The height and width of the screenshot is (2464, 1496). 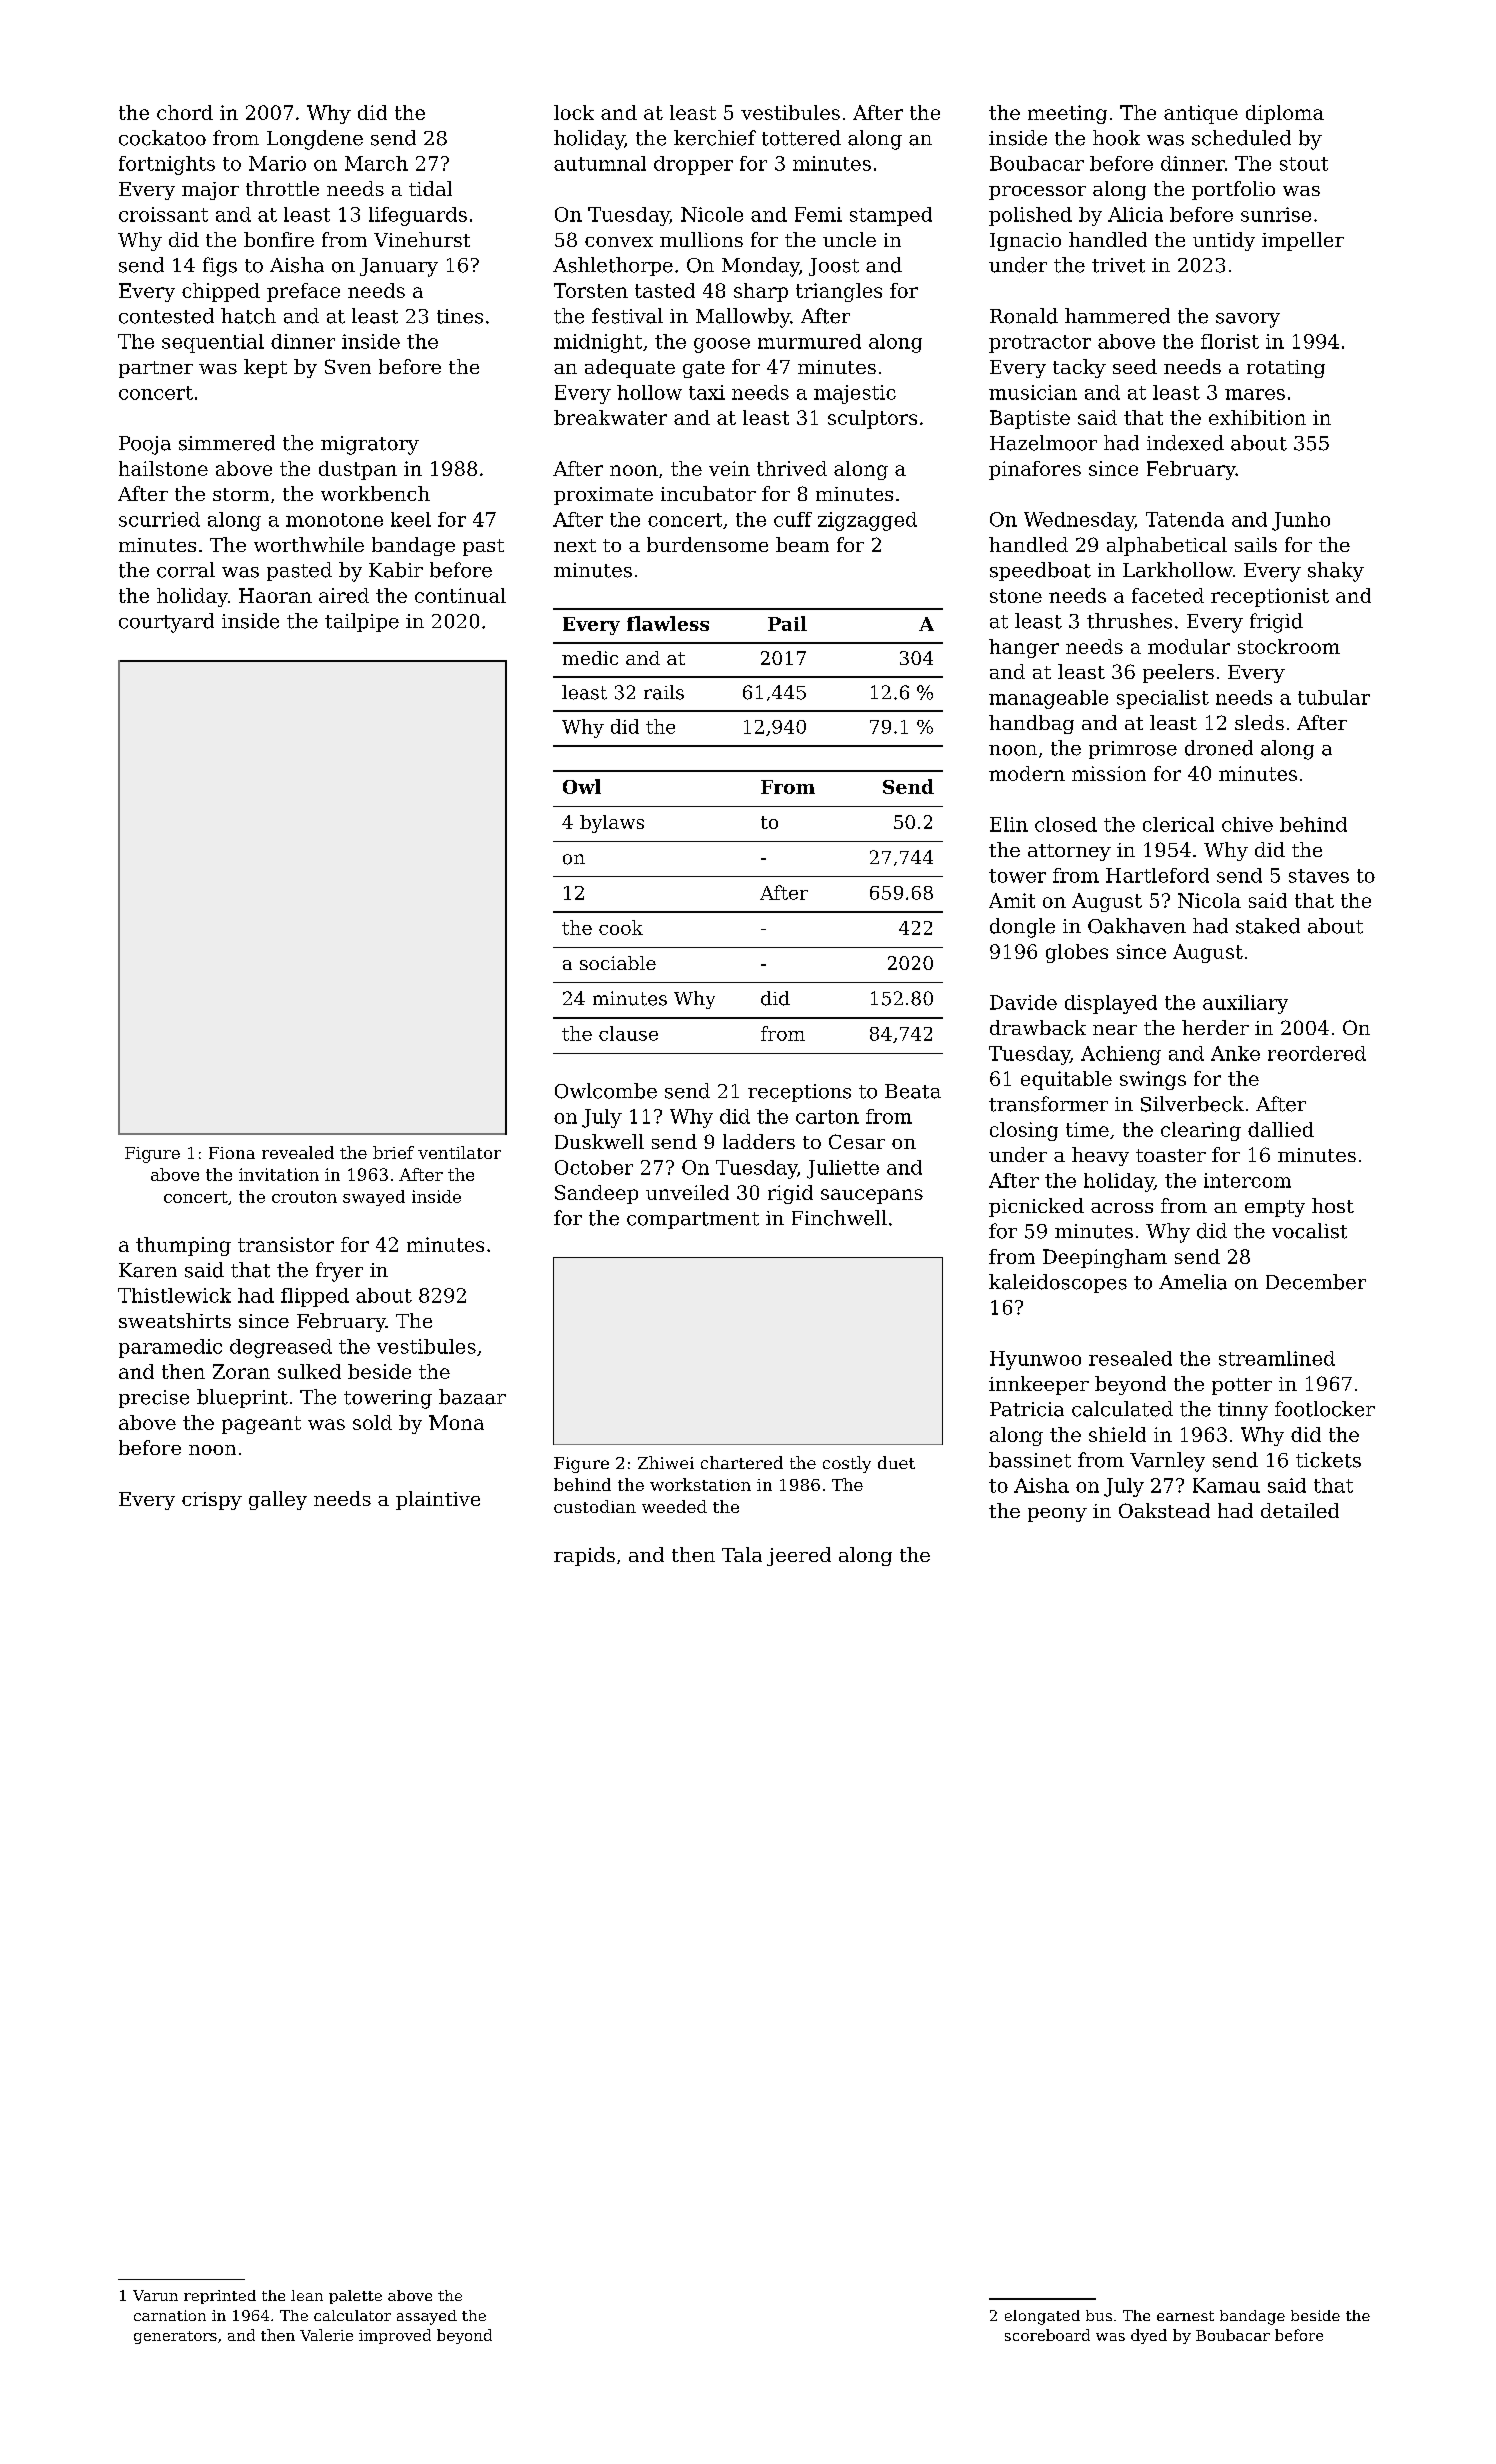 I want to click on tickets, so click(x=1328, y=1460).
